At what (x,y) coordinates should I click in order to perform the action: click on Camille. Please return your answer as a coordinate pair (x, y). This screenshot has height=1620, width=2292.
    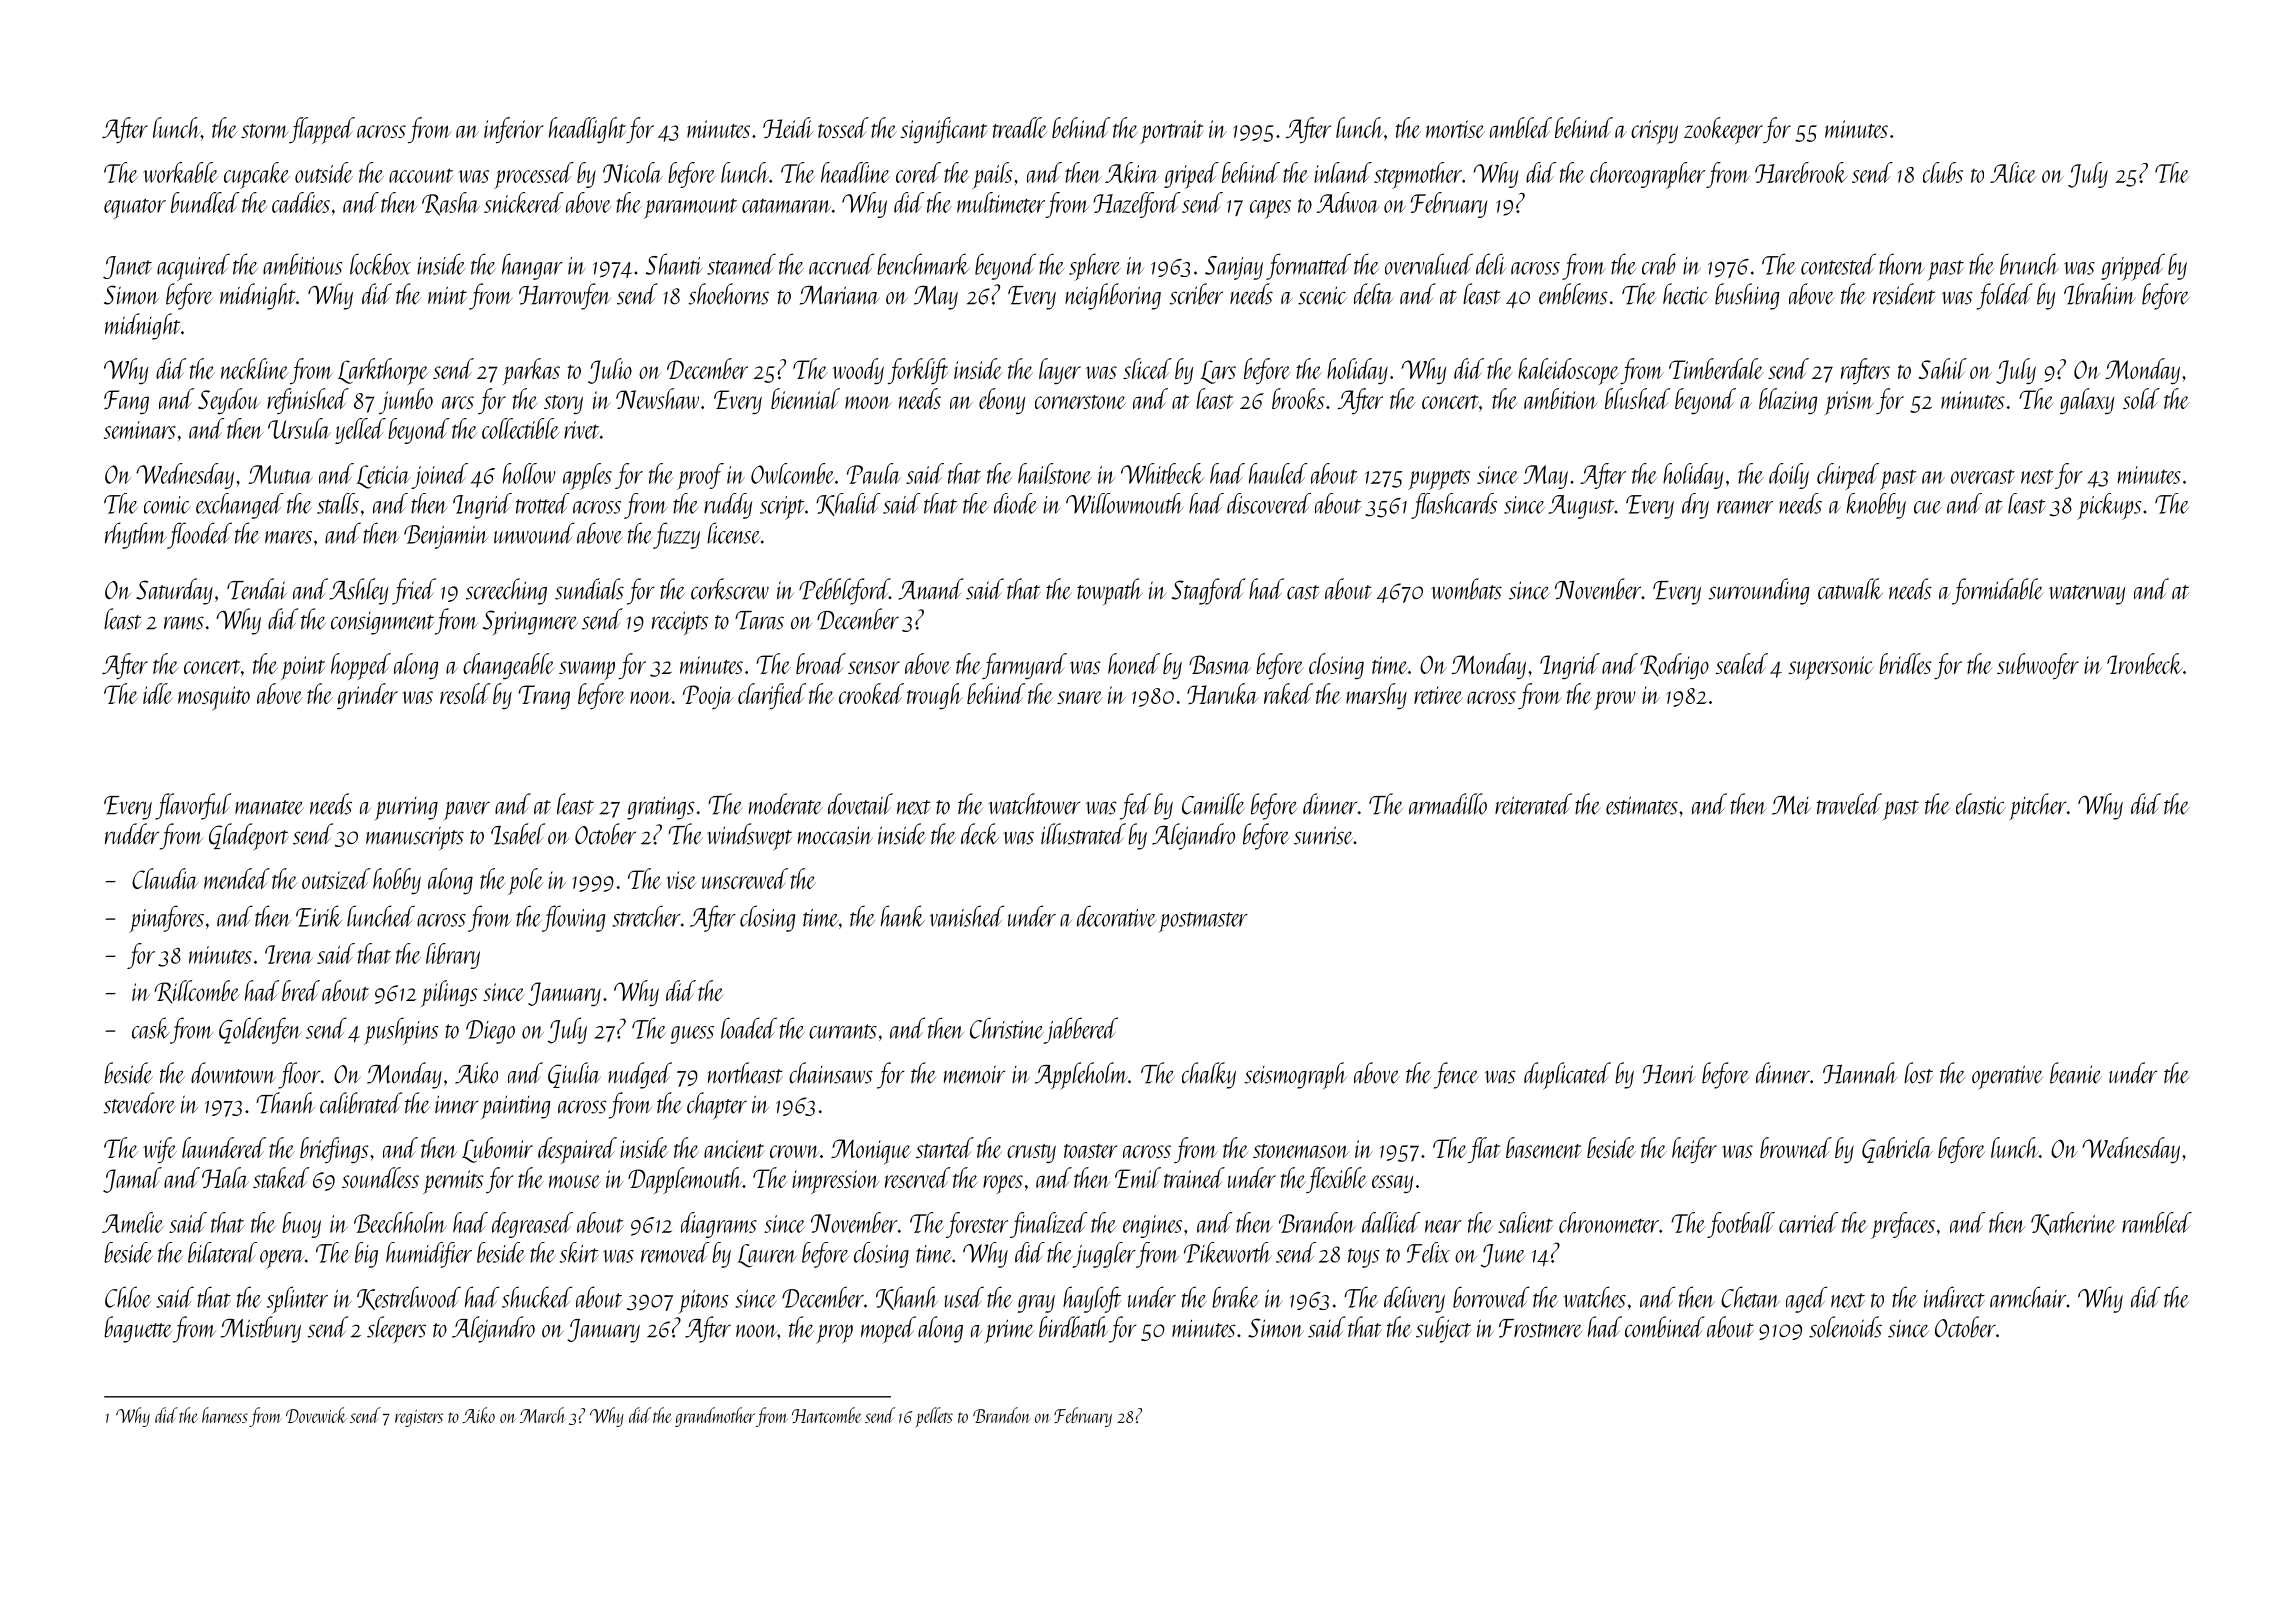
    Looking at the image, I should click on (1213, 804).
